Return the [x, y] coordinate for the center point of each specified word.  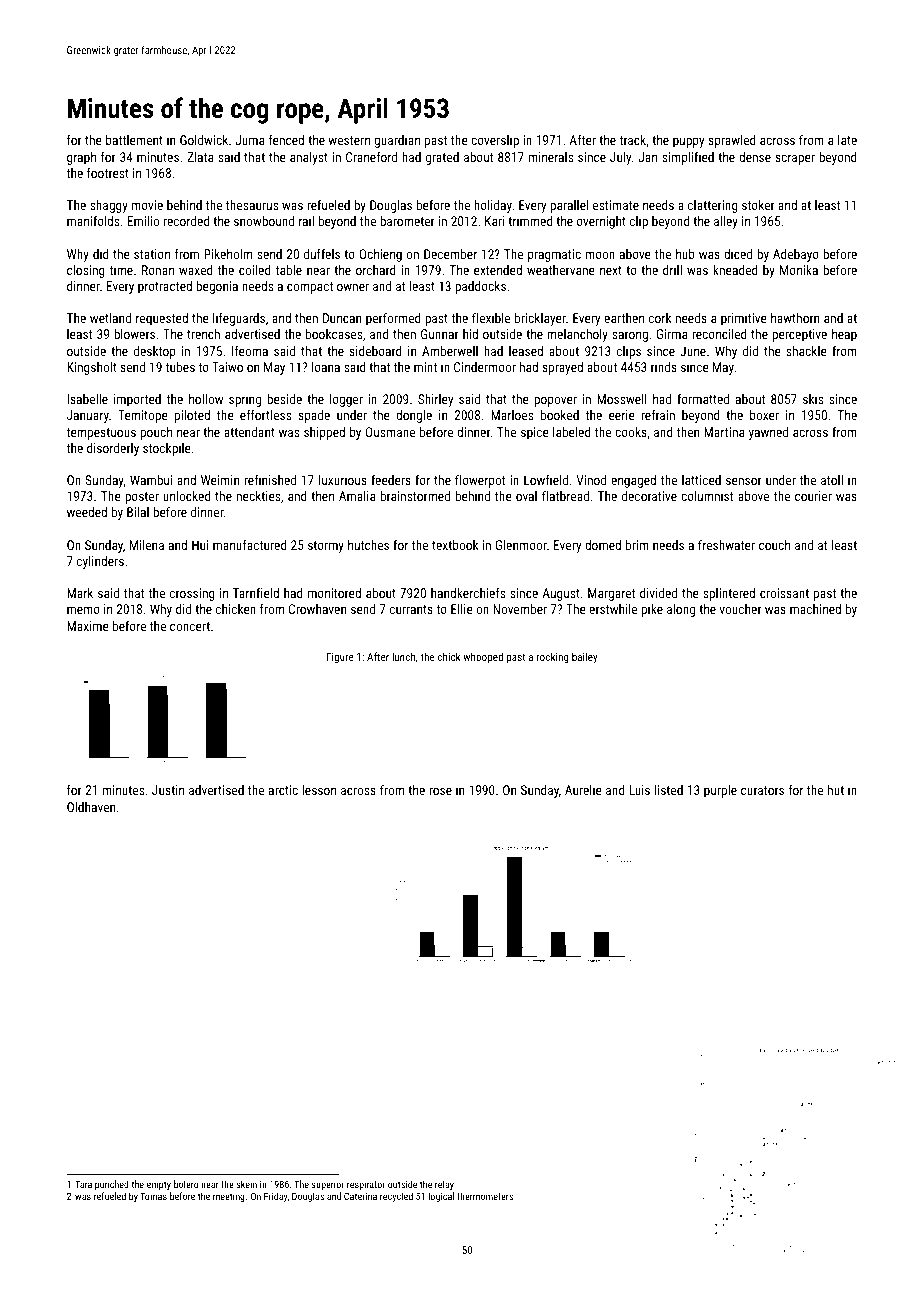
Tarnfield [256, 592]
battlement [134, 140]
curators [762, 790]
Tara [83, 1184]
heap [844, 335]
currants [411, 609]
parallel [569, 206]
